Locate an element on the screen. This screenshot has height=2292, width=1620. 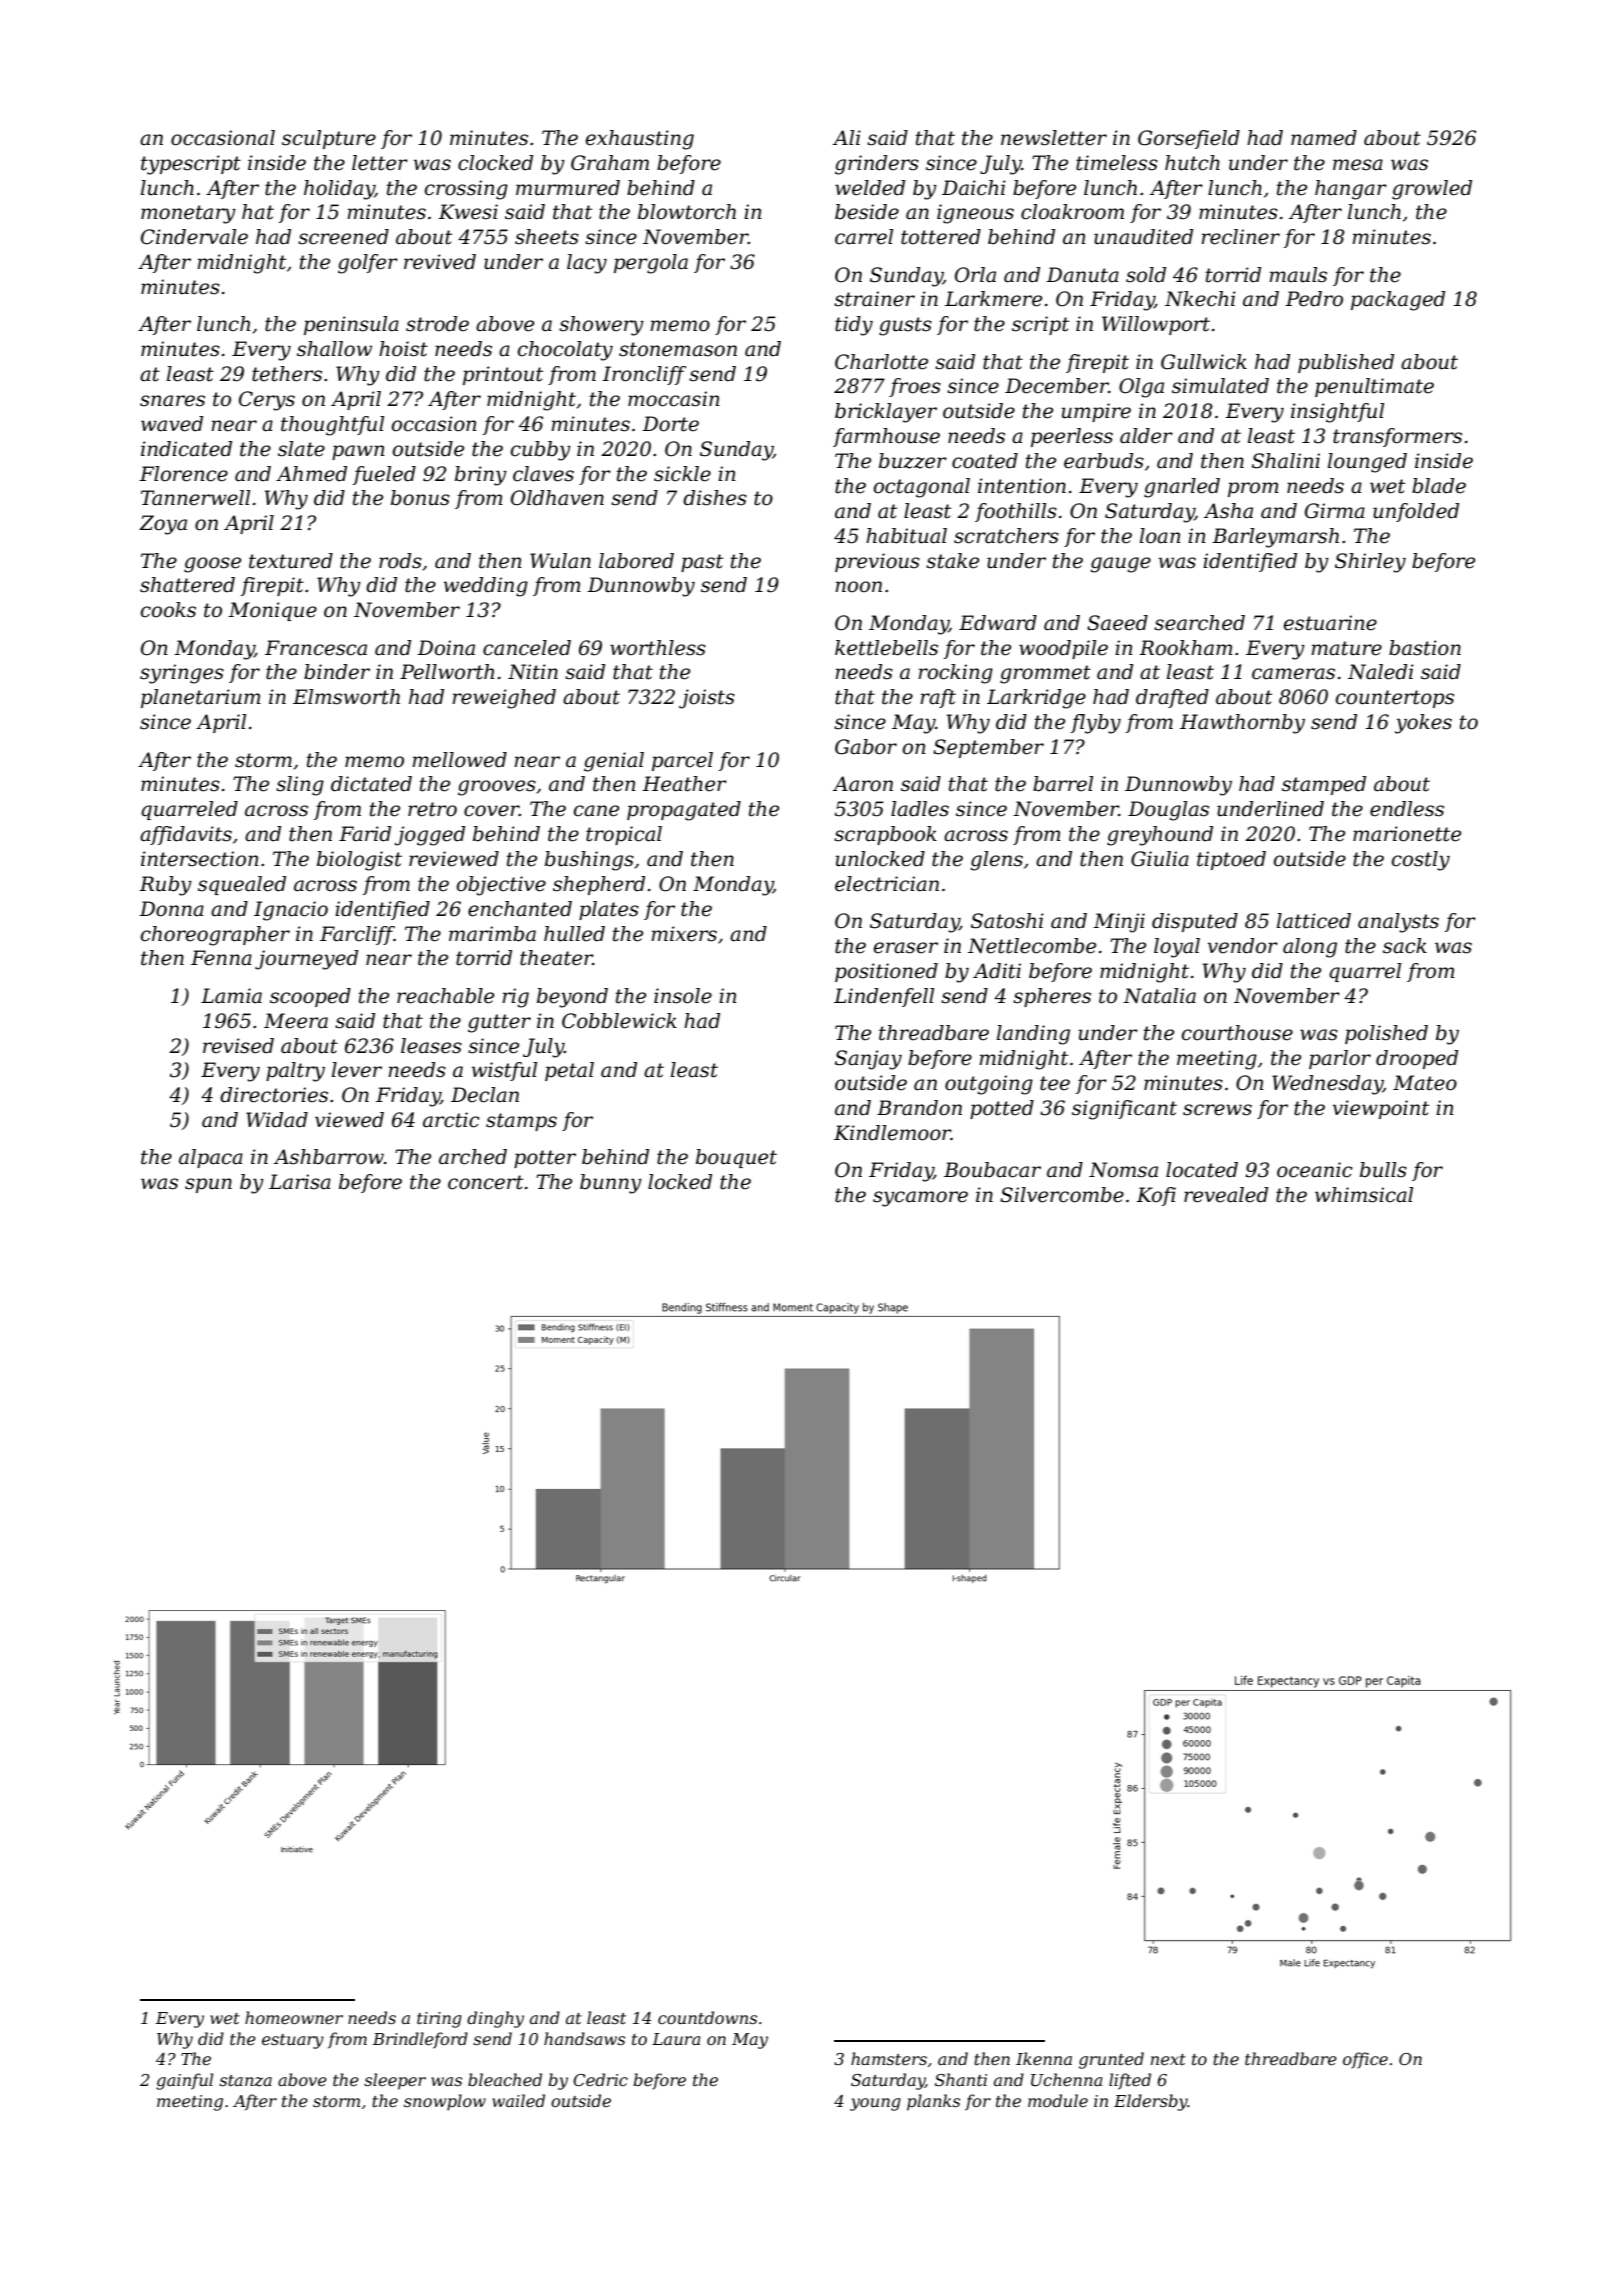
estuary is located at coordinates (293, 2041).
